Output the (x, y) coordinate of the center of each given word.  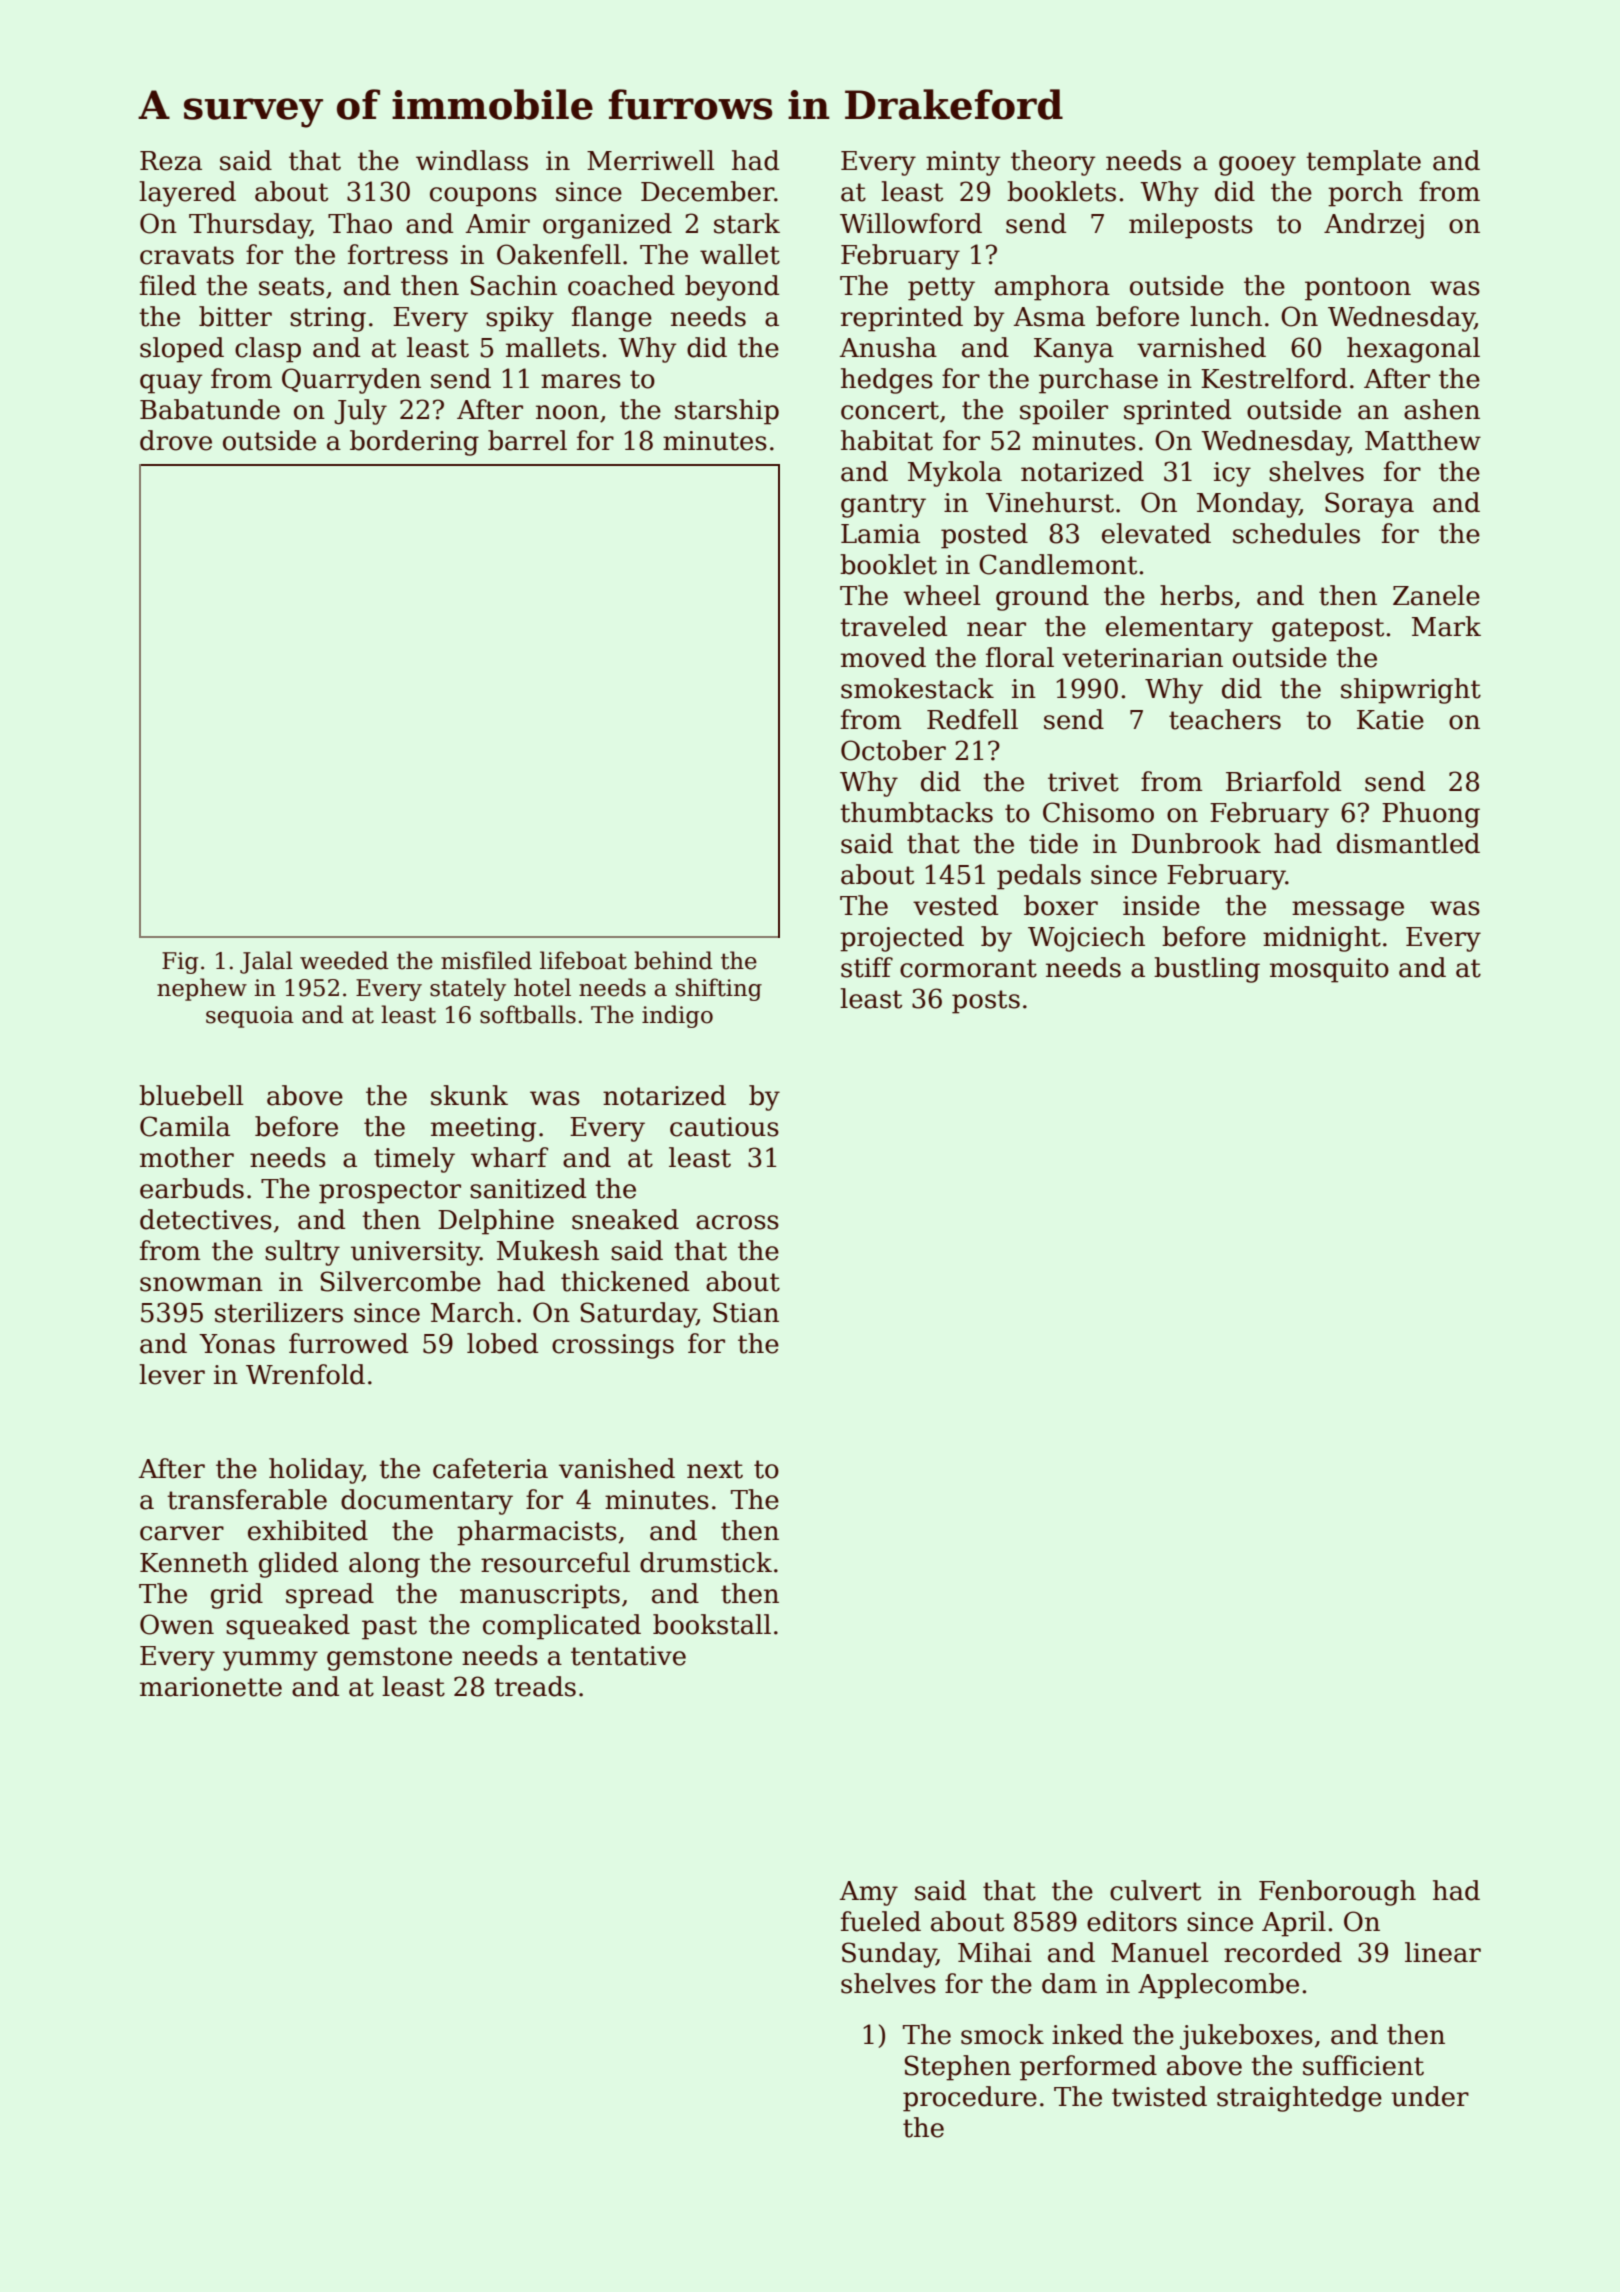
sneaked (625, 1219)
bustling (1207, 970)
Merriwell (651, 160)
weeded (344, 960)
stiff (867, 967)
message (1348, 911)
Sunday (889, 1955)
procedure (970, 2099)
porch (1365, 194)
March (473, 1312)
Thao (360, 223)
